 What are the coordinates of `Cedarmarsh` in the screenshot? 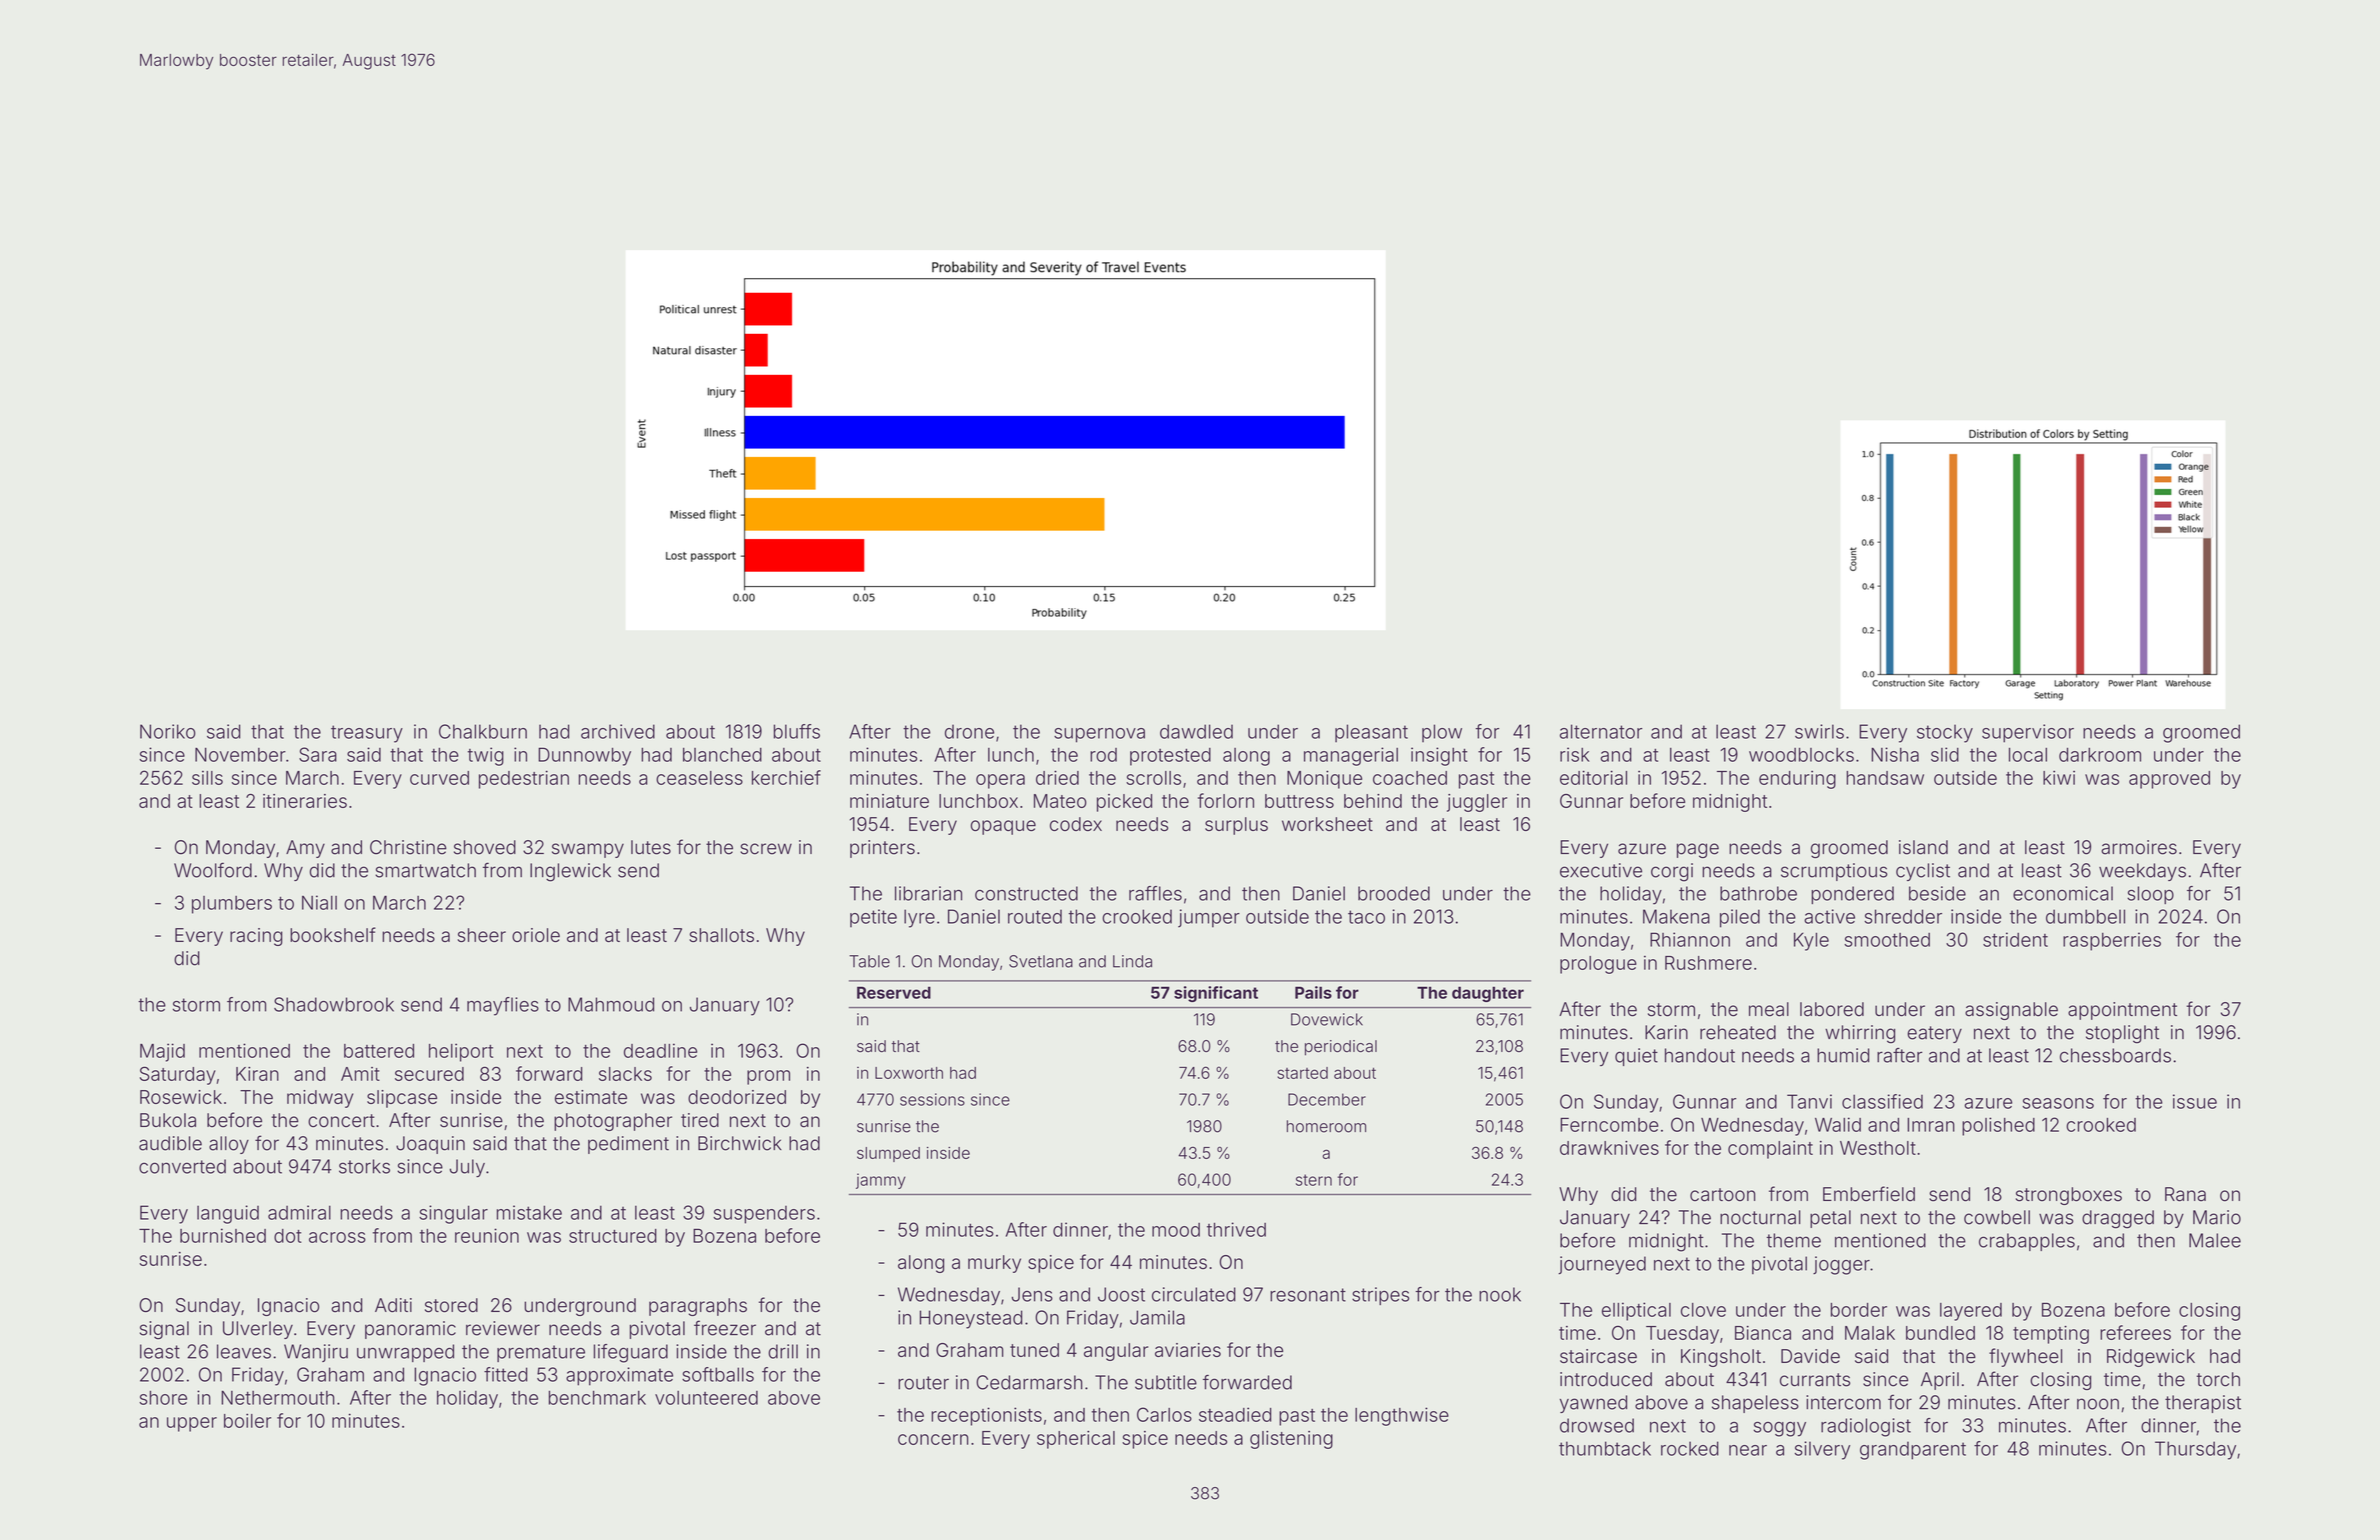 It's located at (1029, 1382).
